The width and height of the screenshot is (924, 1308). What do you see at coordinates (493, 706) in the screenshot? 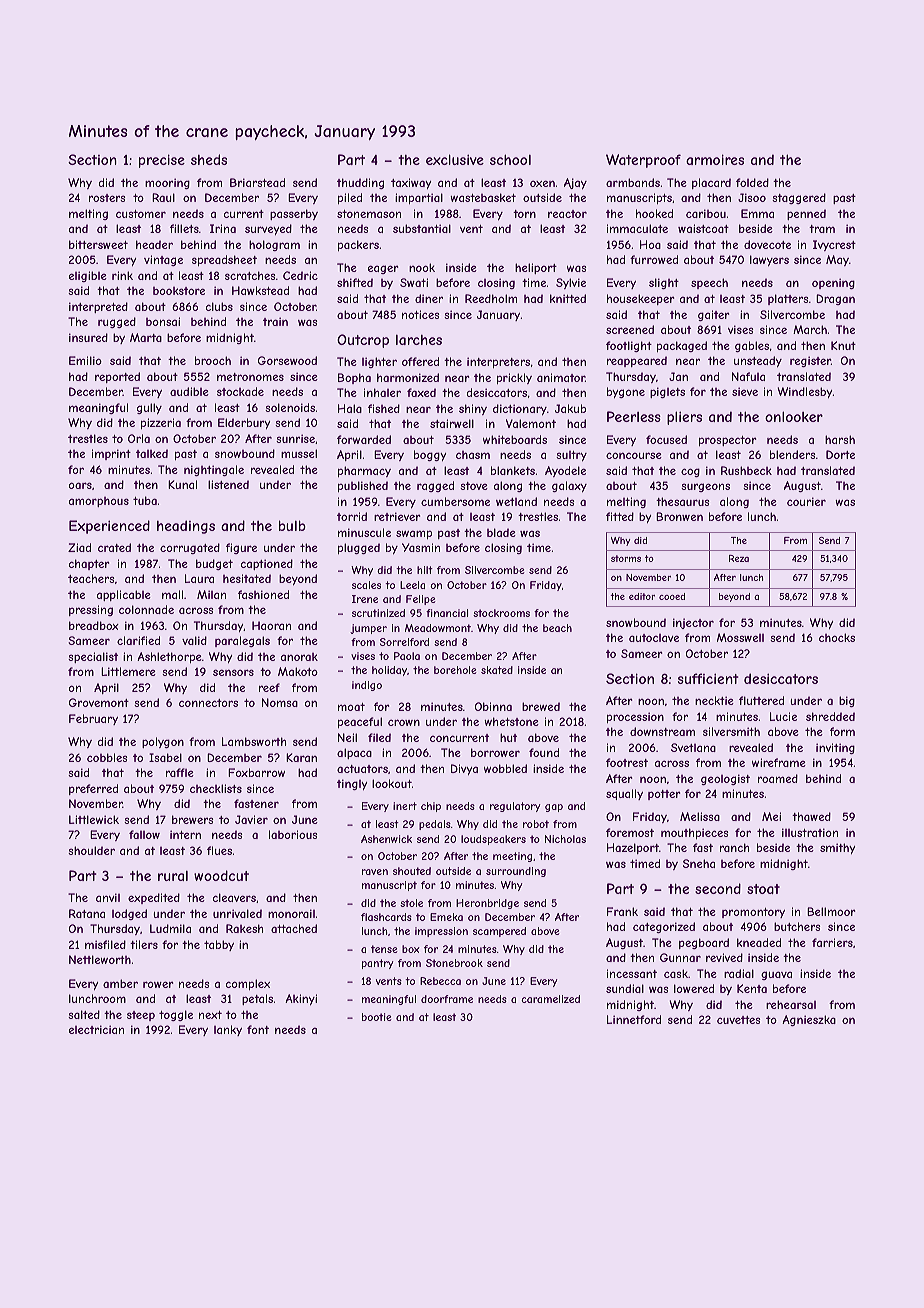
I see `Obinna` at bounding box center [493, 706].
